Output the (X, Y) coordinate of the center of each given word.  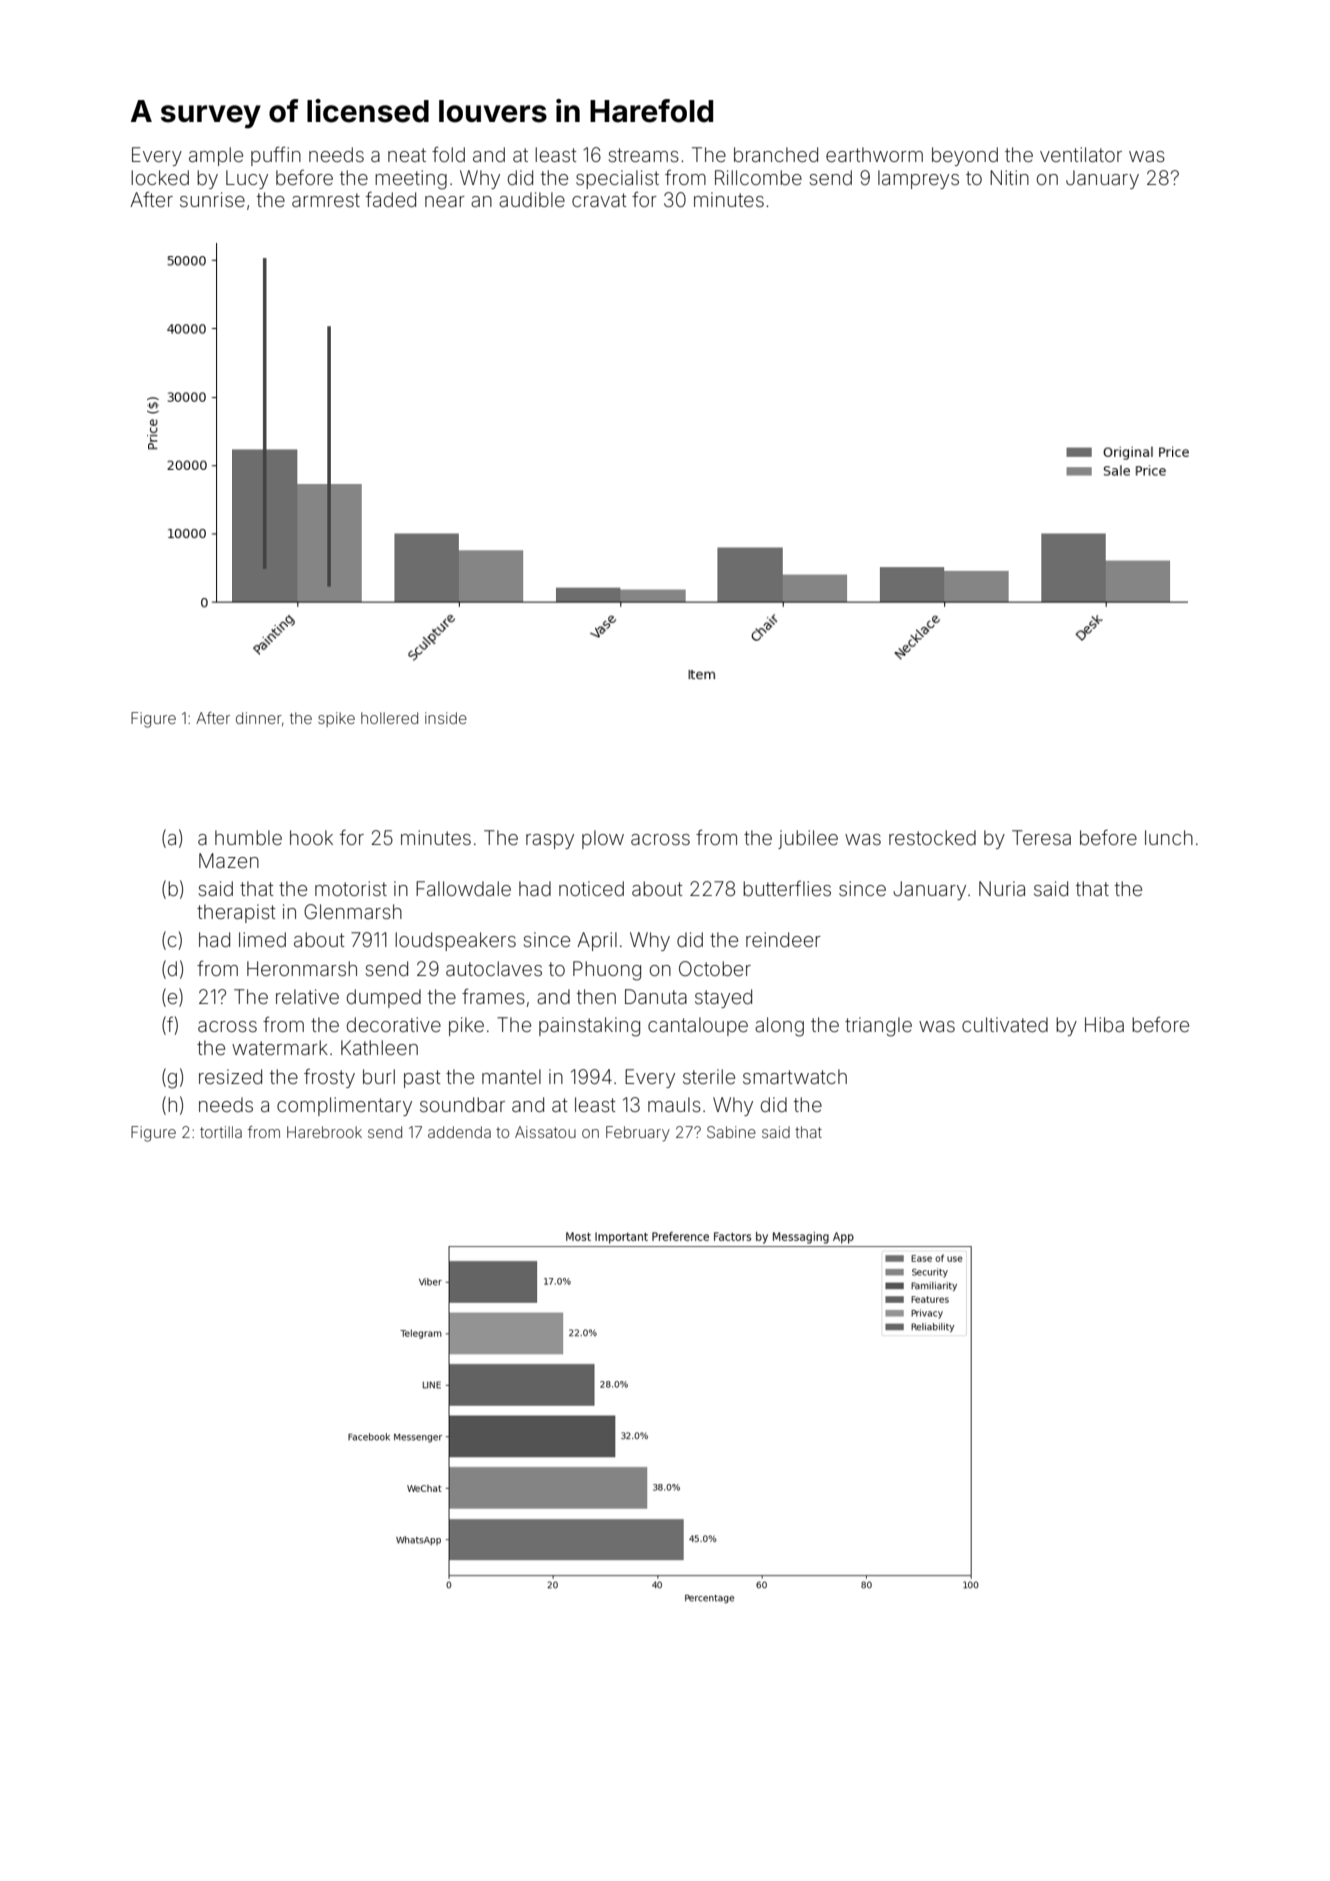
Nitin (1009, 177)
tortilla (221, 1132)
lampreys (918, 179)
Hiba (1104, 1024)
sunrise (212, 199)
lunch (1169, 837)
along (779, 1027)
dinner (259, 718)
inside (446, 718)
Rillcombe (758, 177)
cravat (599, 200)
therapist (236, 913)
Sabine (731, 1132)
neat (407, 155)
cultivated (1005, 1024)
